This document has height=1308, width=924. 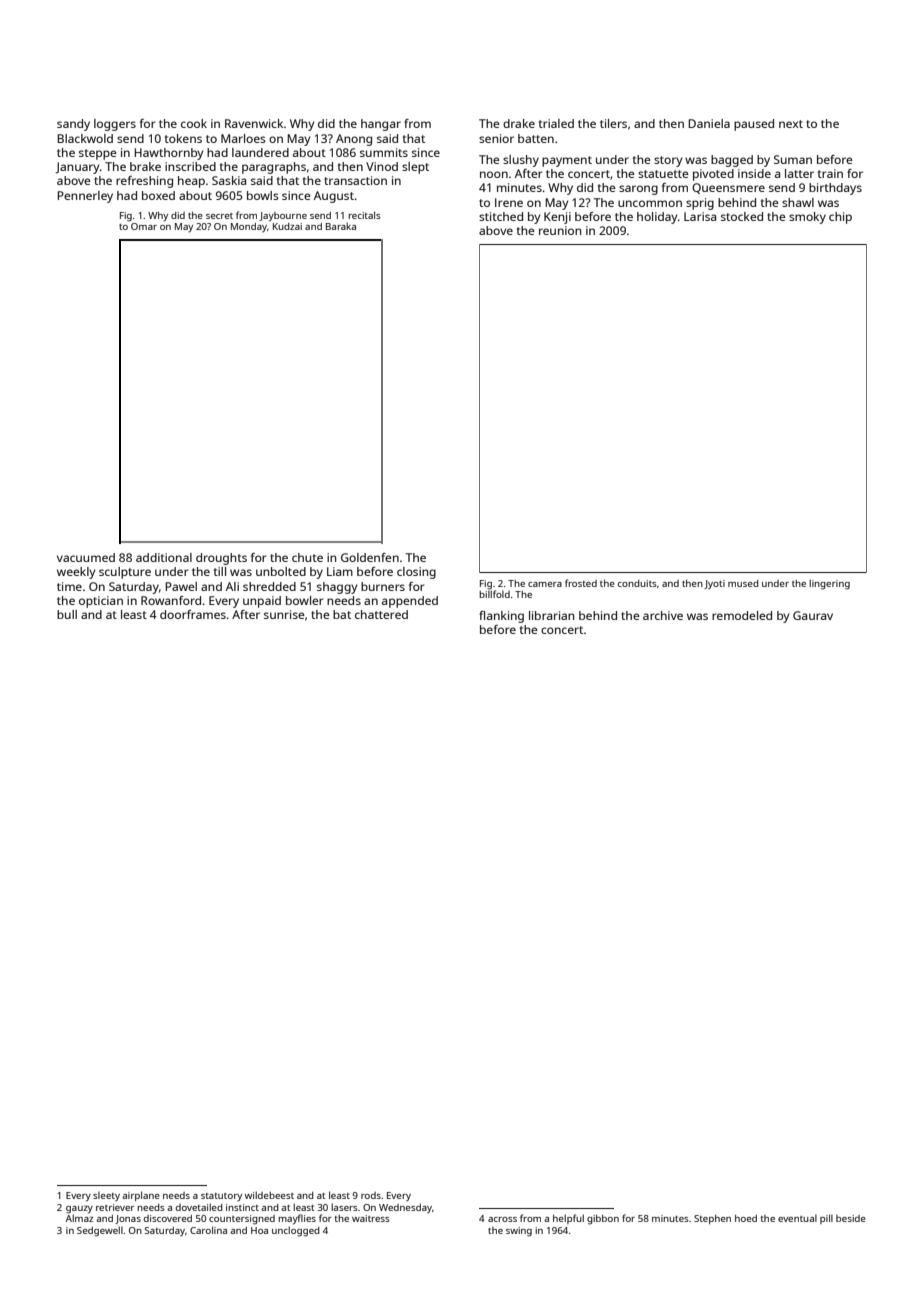 What do you see at coordinates (501, 617) in the document?
I see `flanking` at bounding box center [501, 617].
